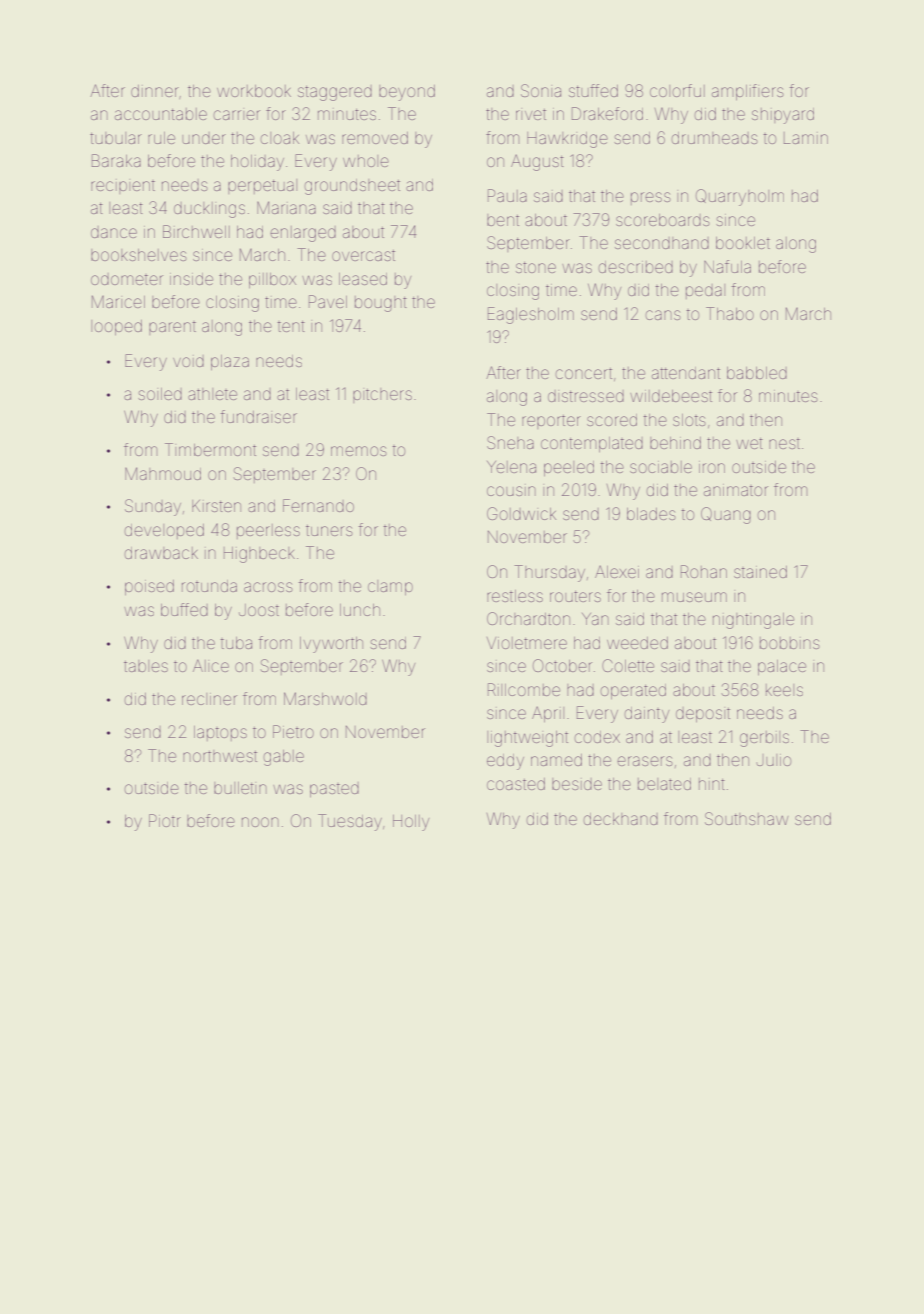 This screenshot has width=924, height=1314. What do you see at coordinates (155, 91) in the screenshot?
I see `dinner` at bounding box center [155, 91].
